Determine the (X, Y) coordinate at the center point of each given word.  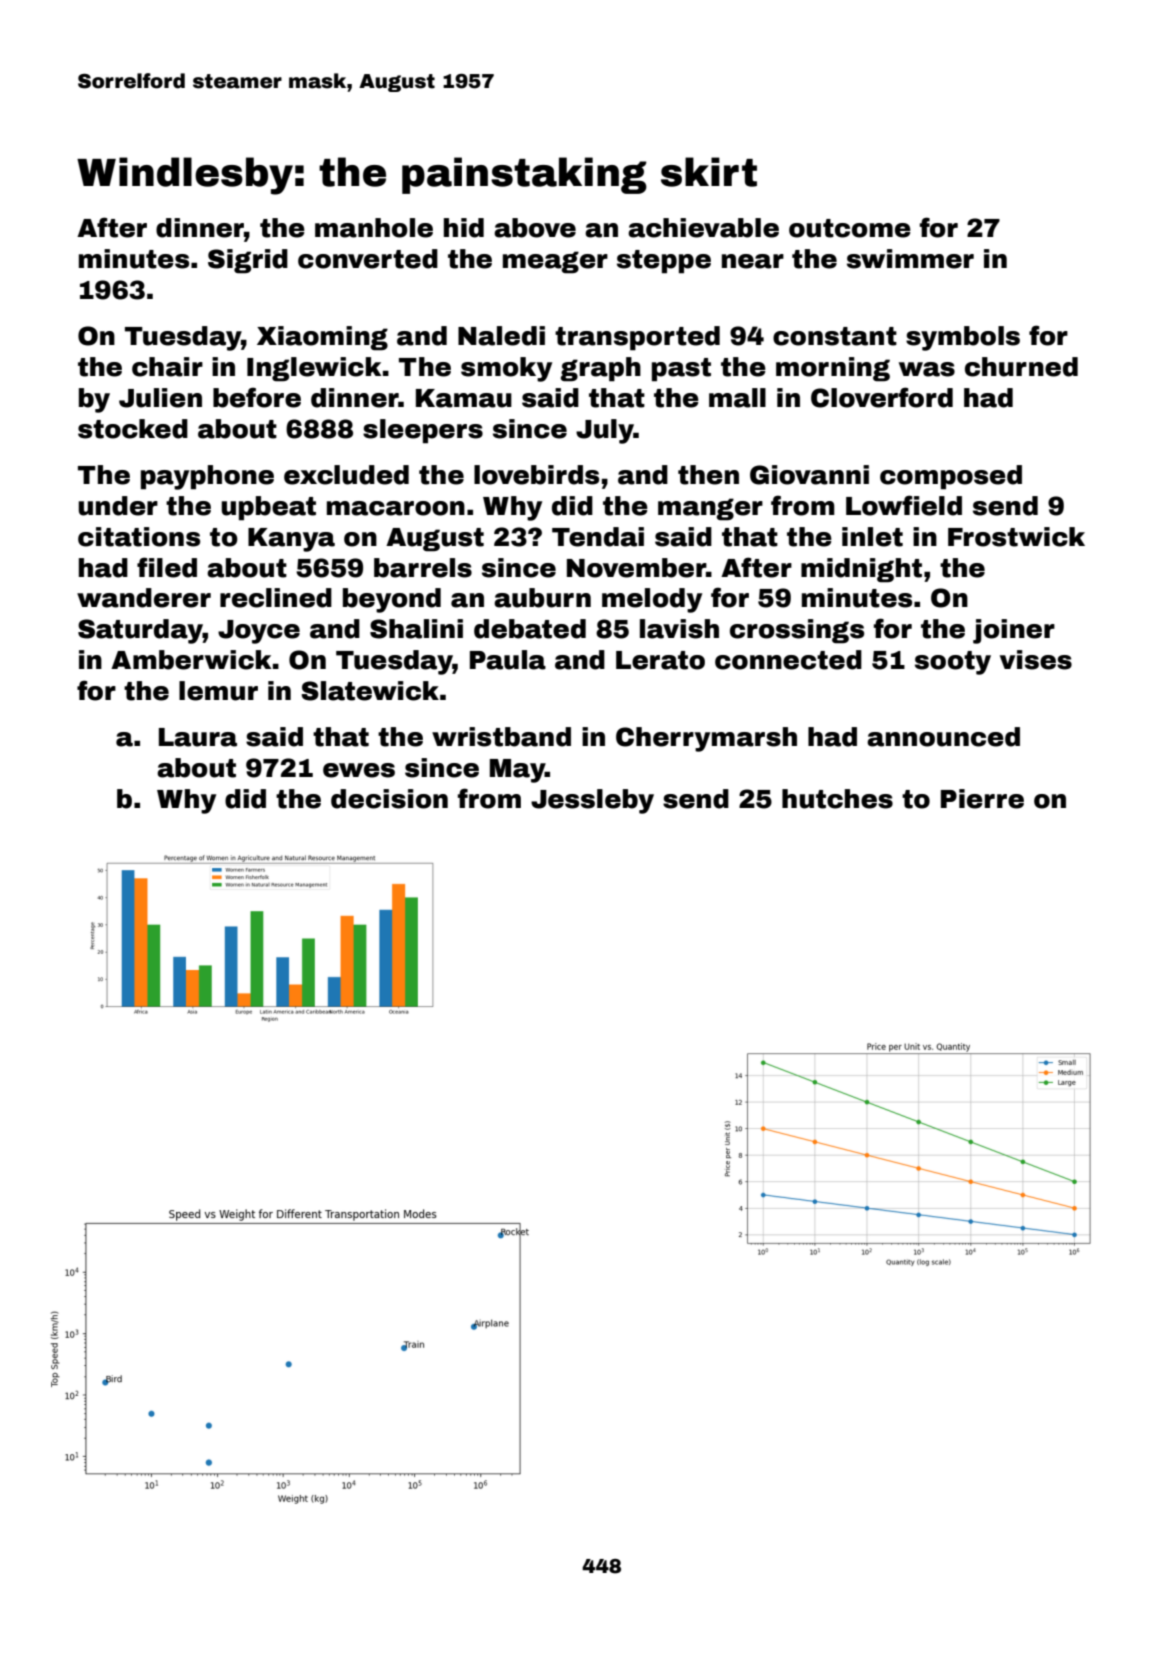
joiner (1014, 631)
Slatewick (370, 691)
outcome (850, 228)
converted (368, 259)
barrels (423, 568)
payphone (207, 477)
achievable (703, 228)
